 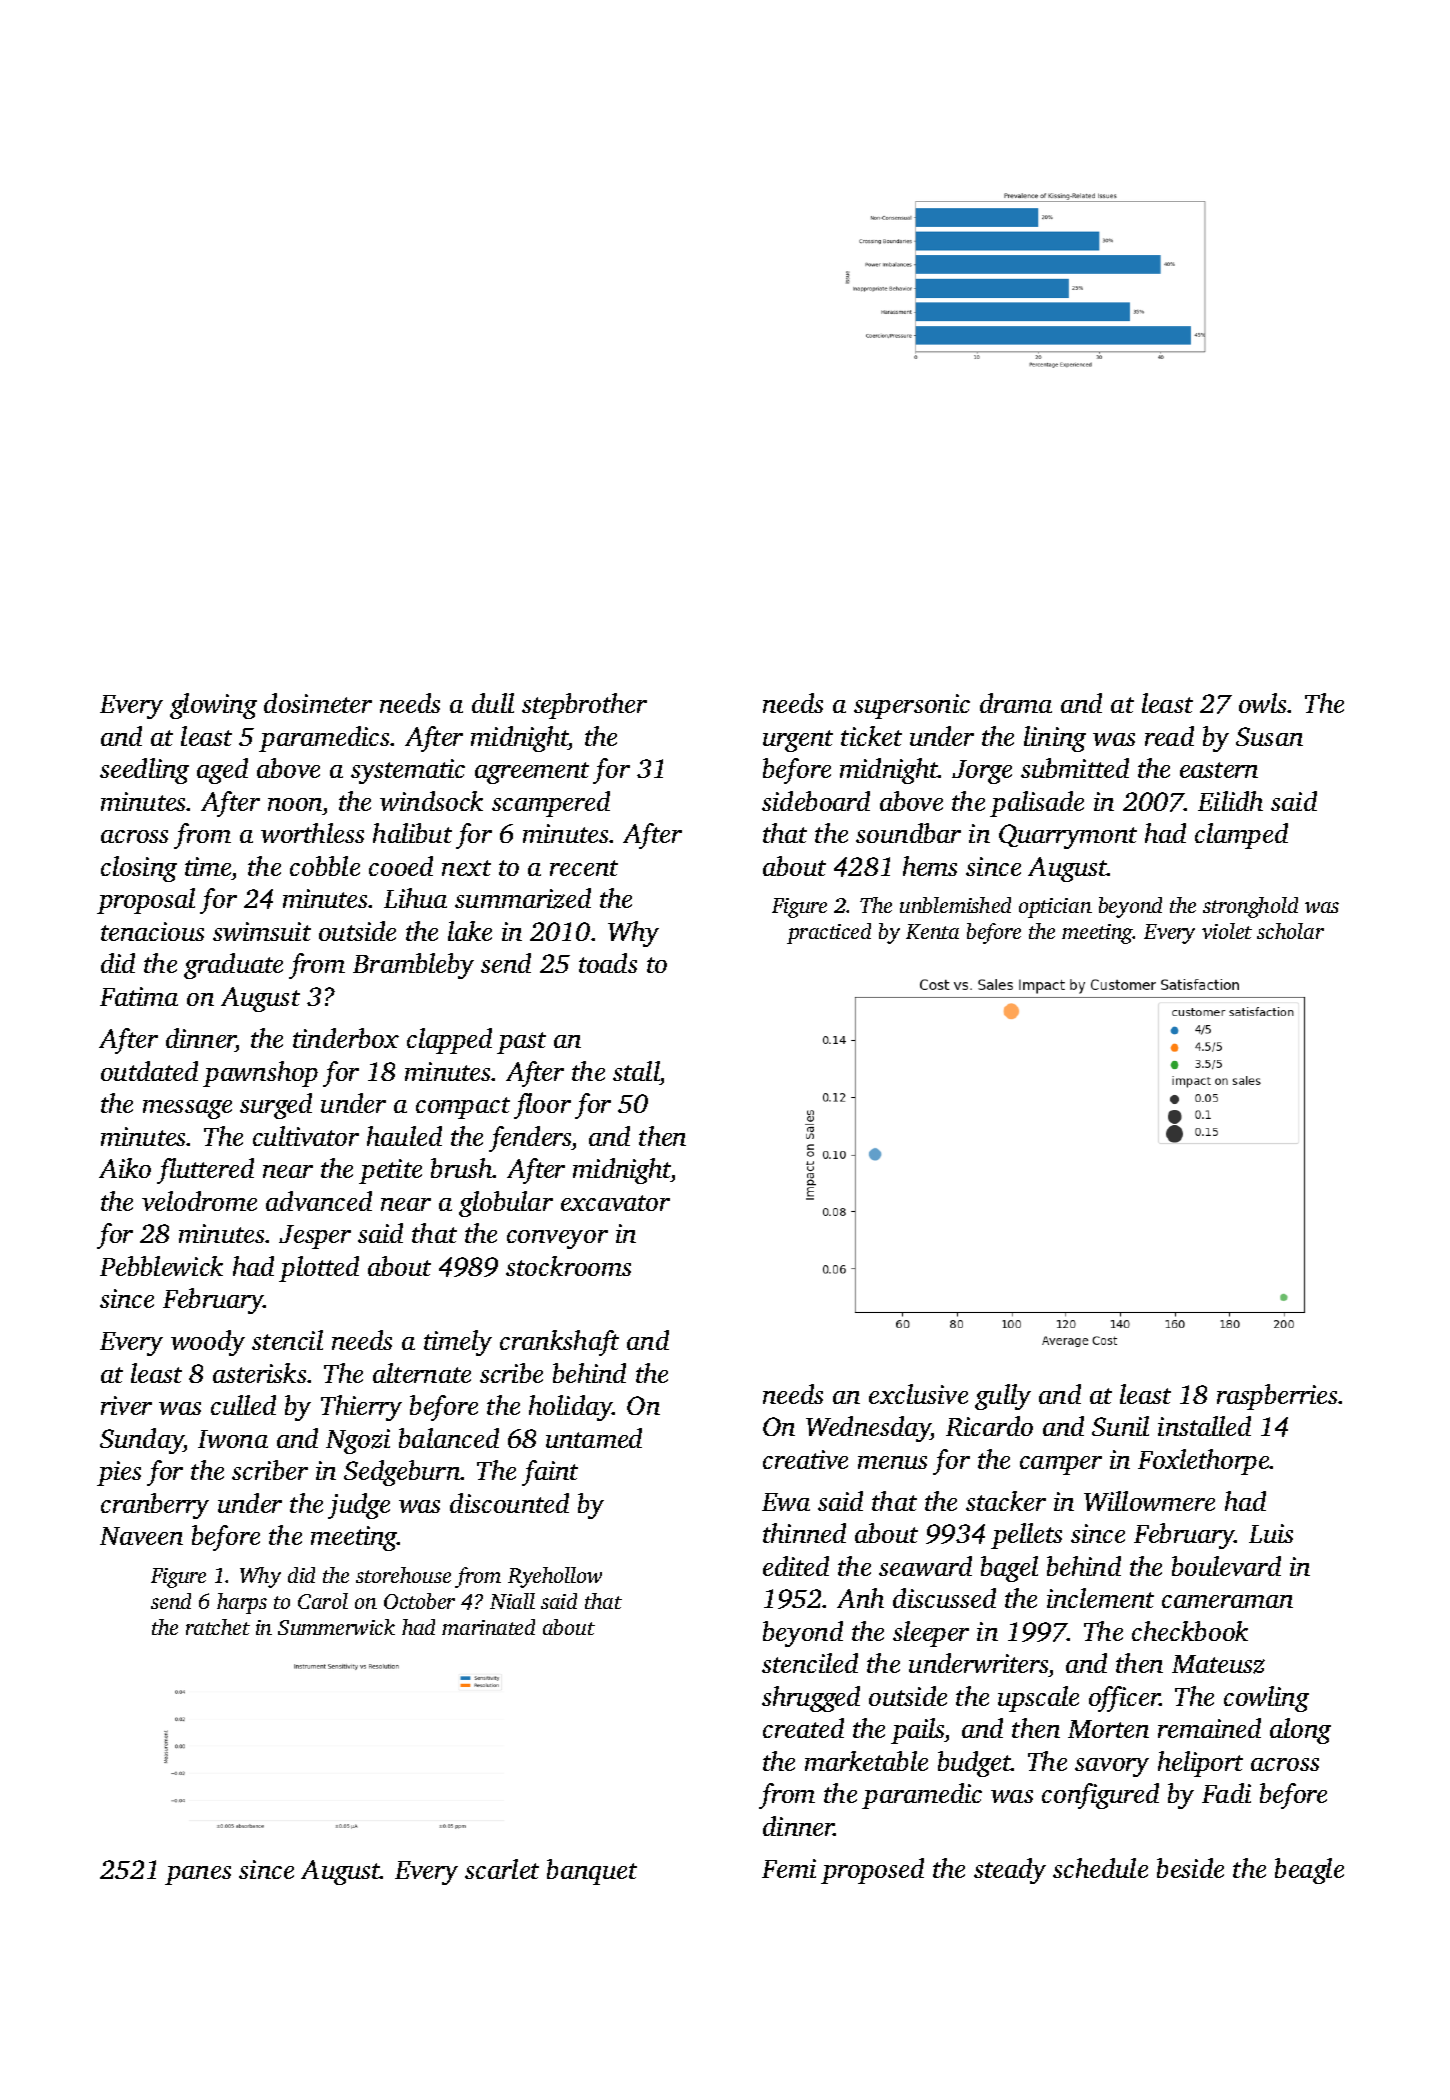 I want to click on graduate, so click(x=233, y=966).
